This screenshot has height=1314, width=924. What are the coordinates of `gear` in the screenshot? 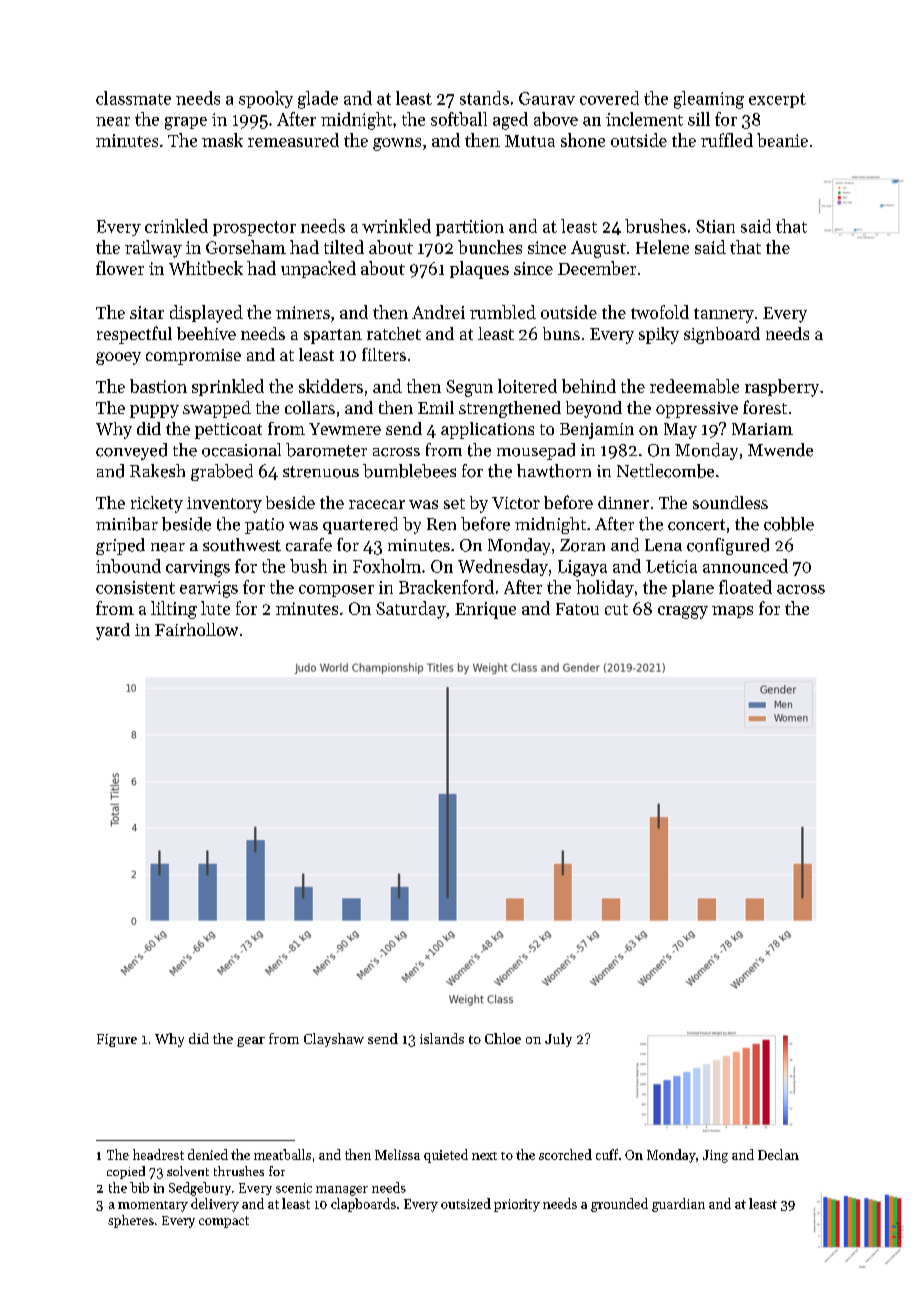 It's located at (251, 1042).
